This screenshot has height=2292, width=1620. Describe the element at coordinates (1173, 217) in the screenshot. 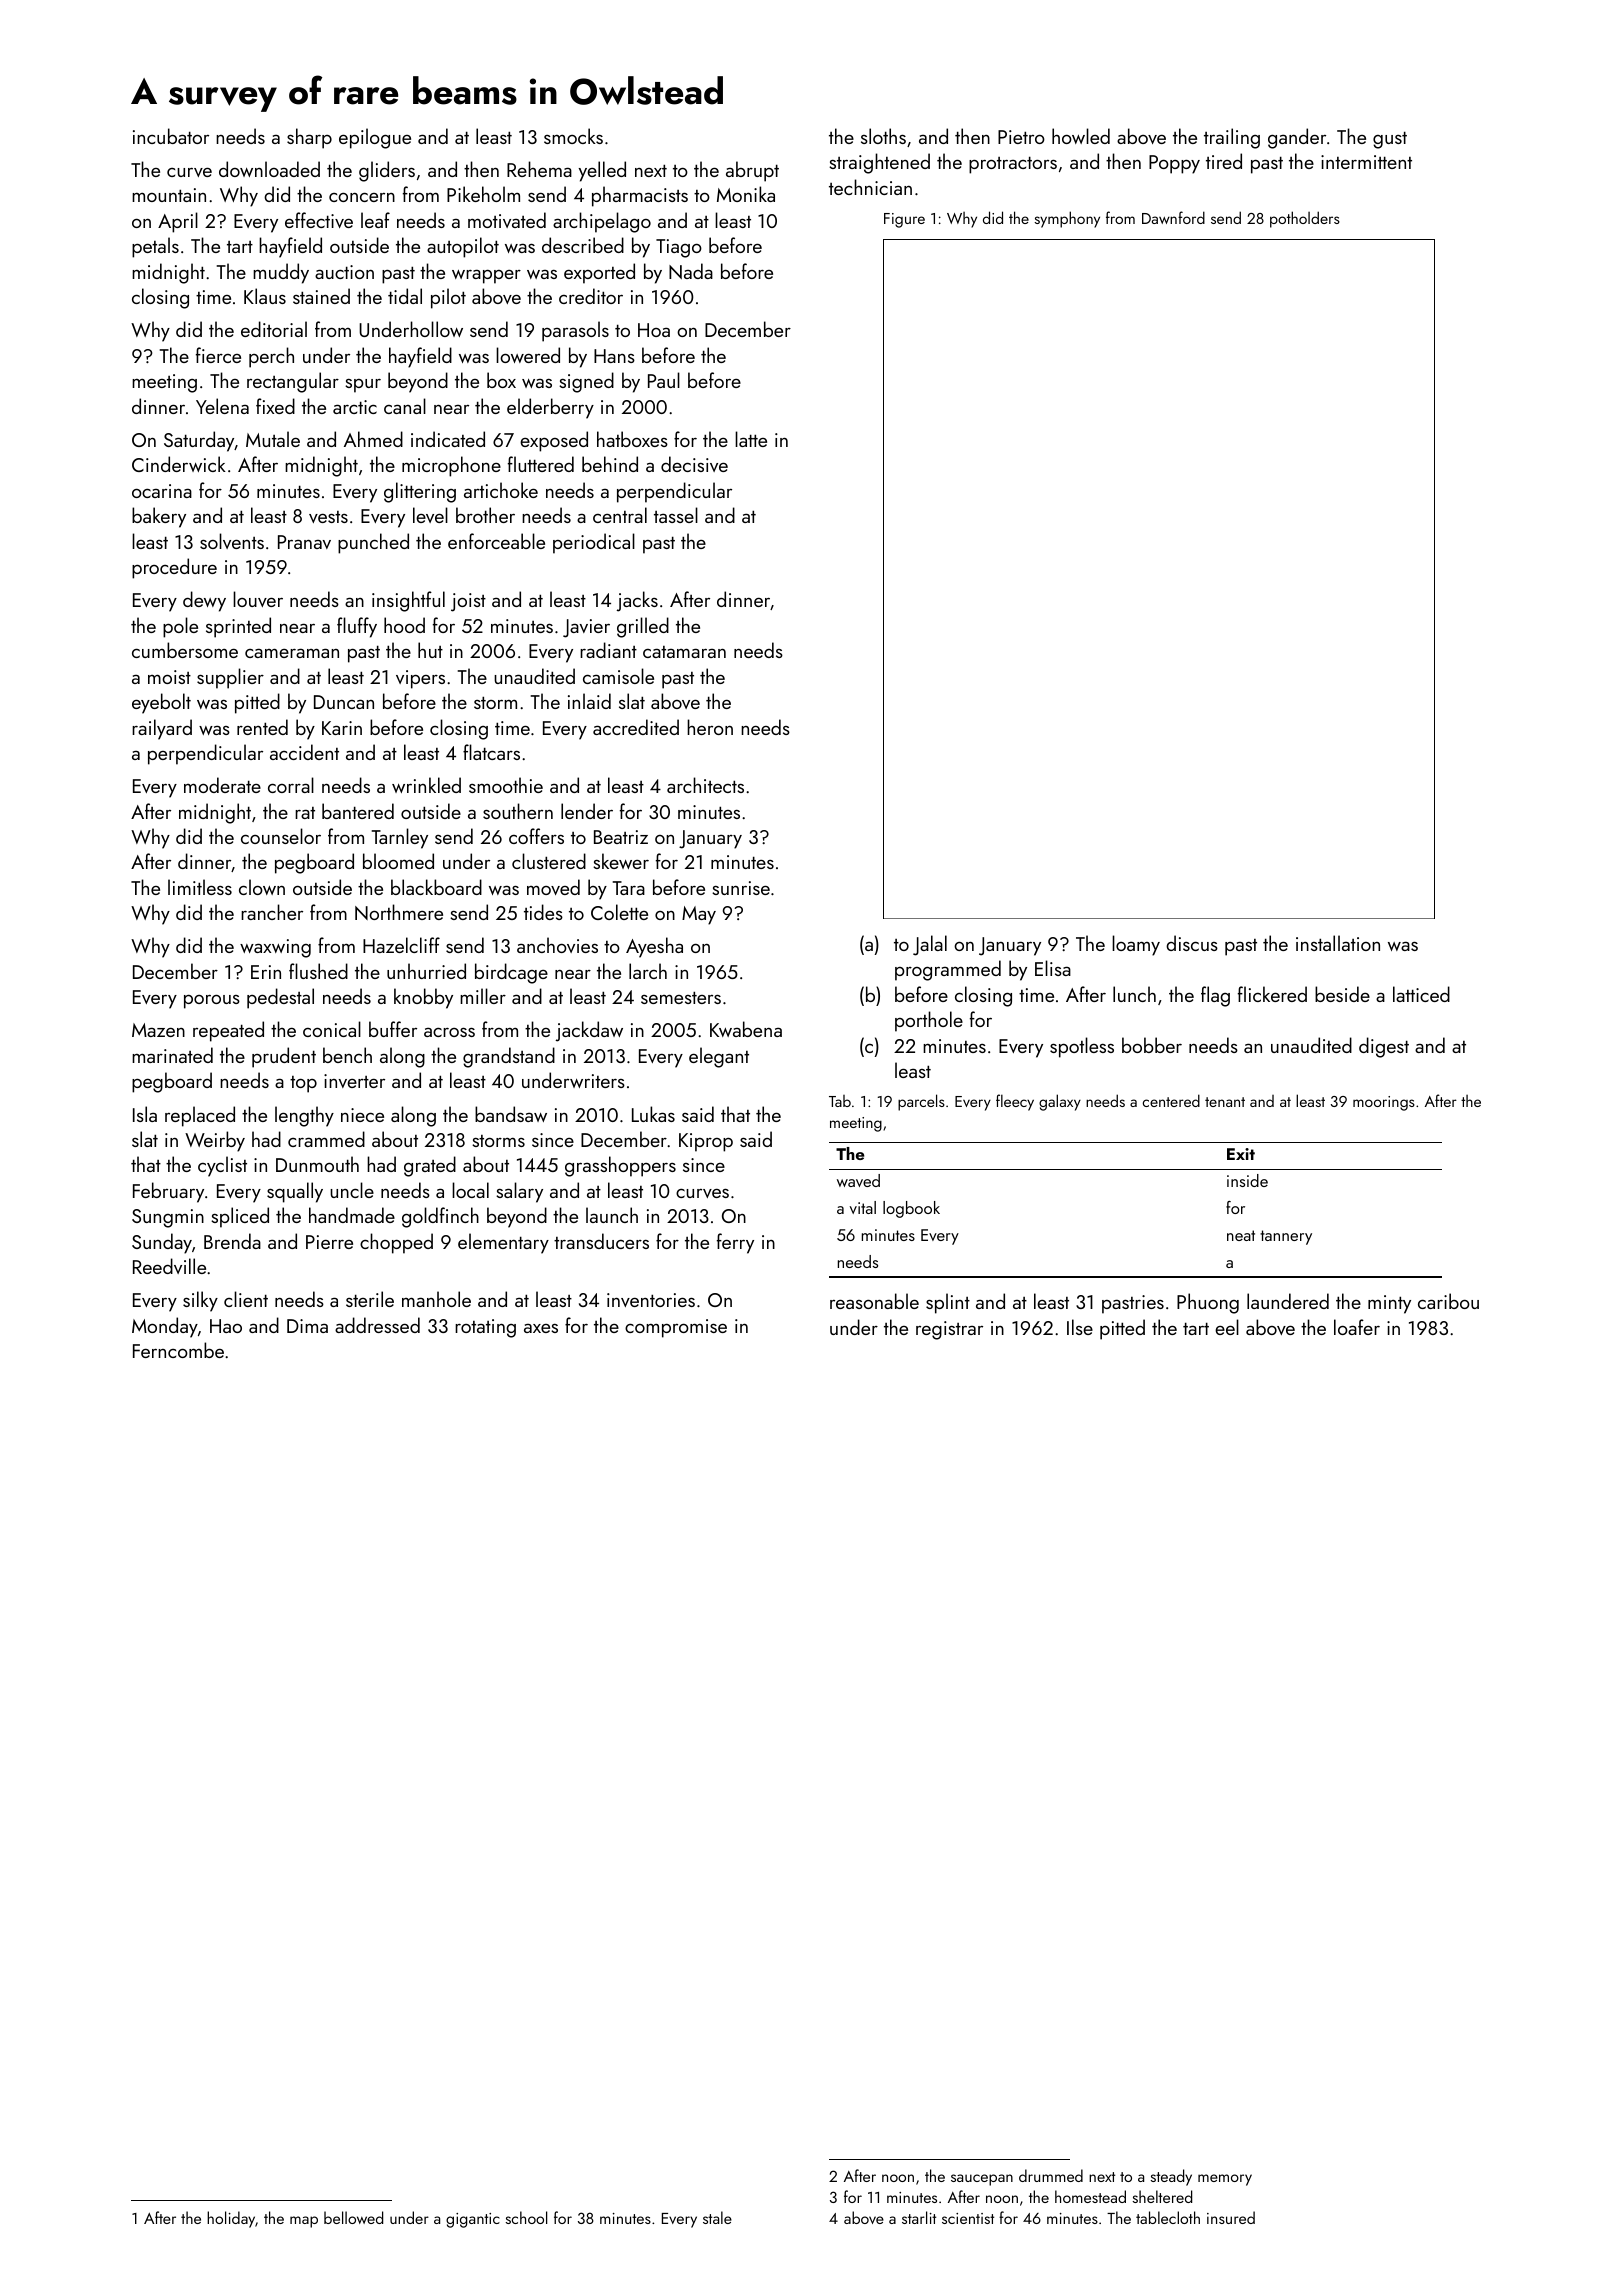

I see `Dawnford` at that location.
